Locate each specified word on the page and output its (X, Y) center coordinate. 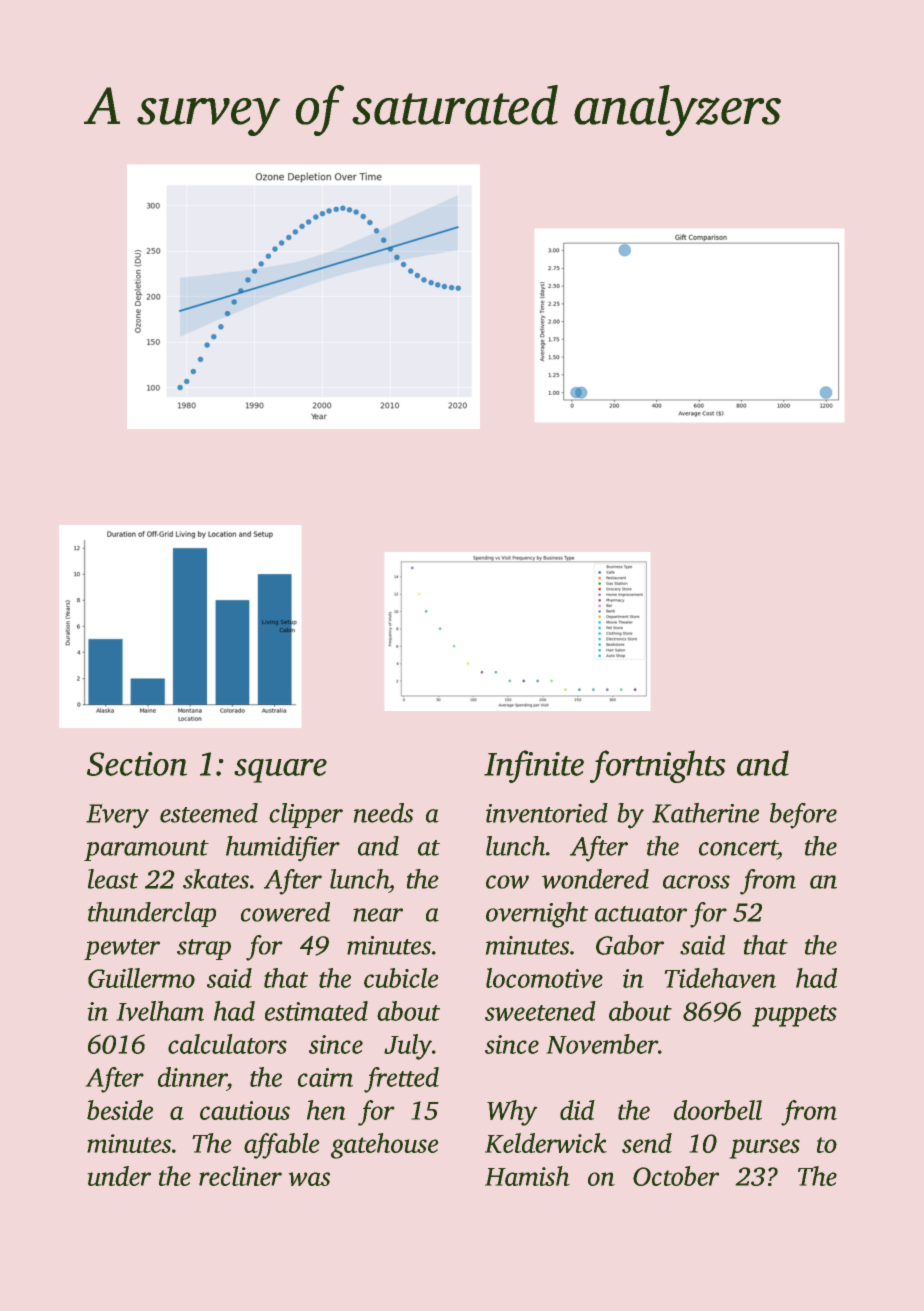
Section (137, 764)
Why (512, 1113)
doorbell (718, 1110)
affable (281, 1146)
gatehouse (384, 1146)
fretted (401, 1080)
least (113, 879)
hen (326, 1110)
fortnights (657, 766)
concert (738, 848)
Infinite (534, 766)
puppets (794, 1016)
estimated (316, 1011)
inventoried (547, 813)
